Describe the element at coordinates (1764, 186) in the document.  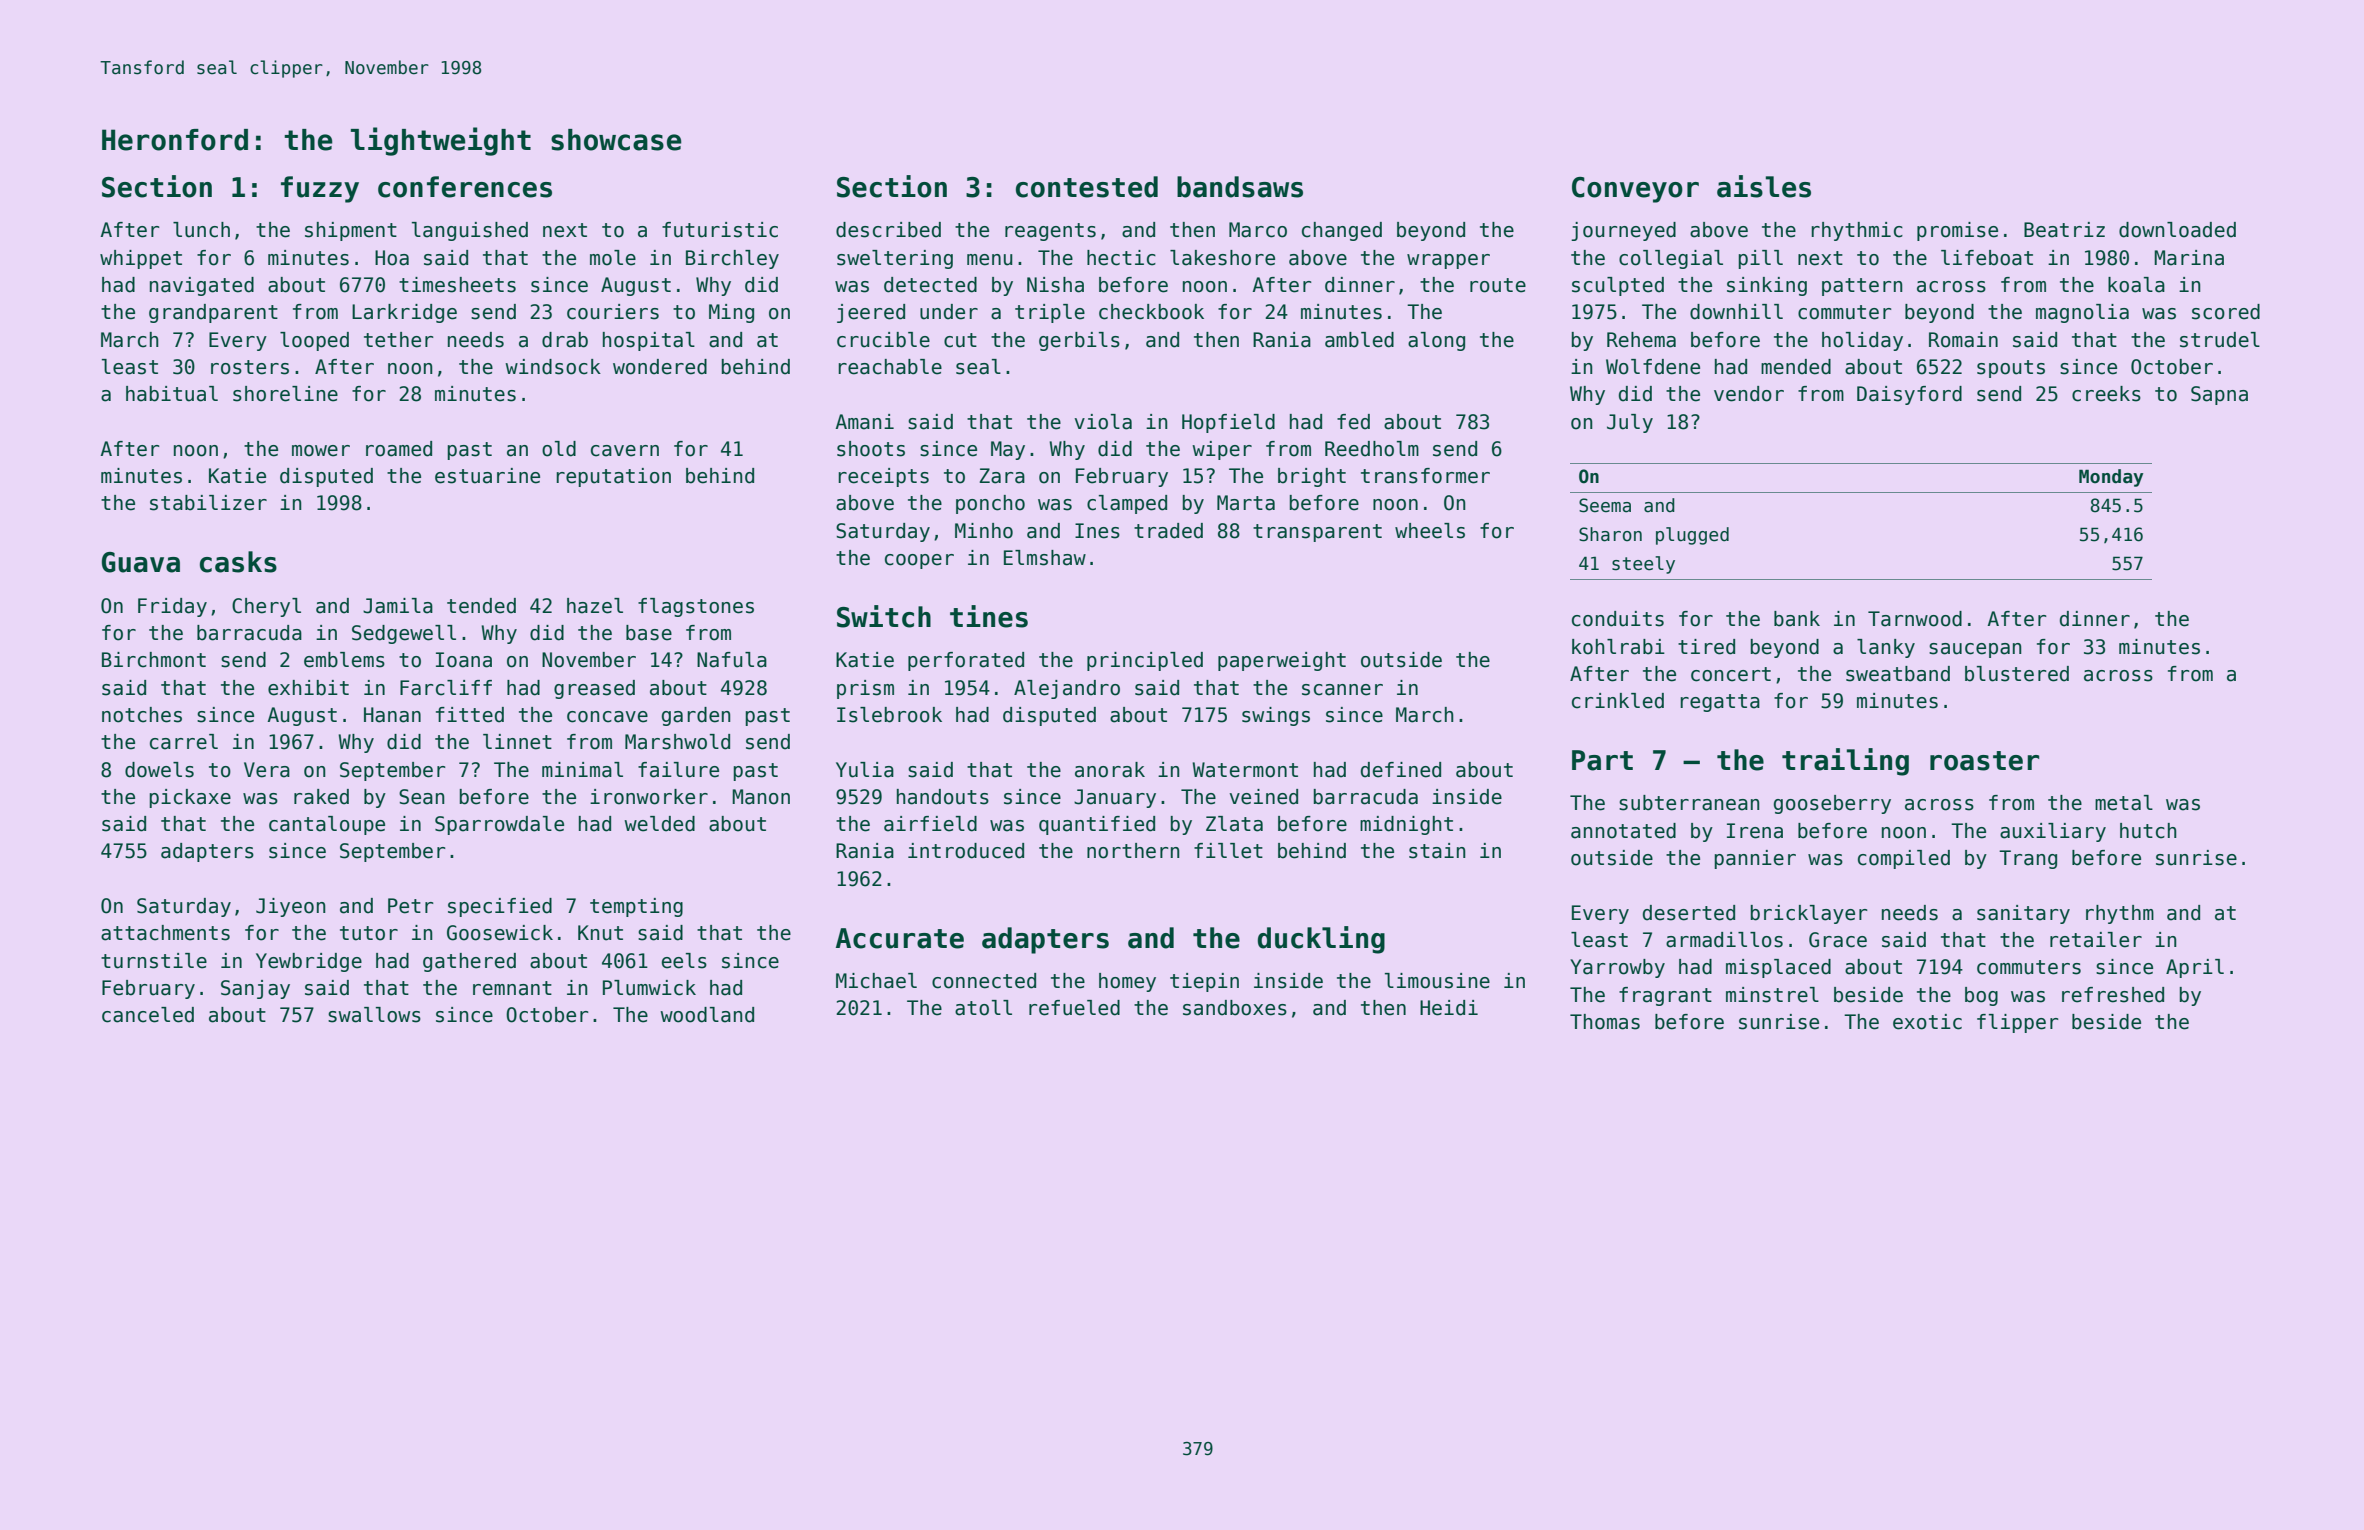
I see `aisles` at that location.
